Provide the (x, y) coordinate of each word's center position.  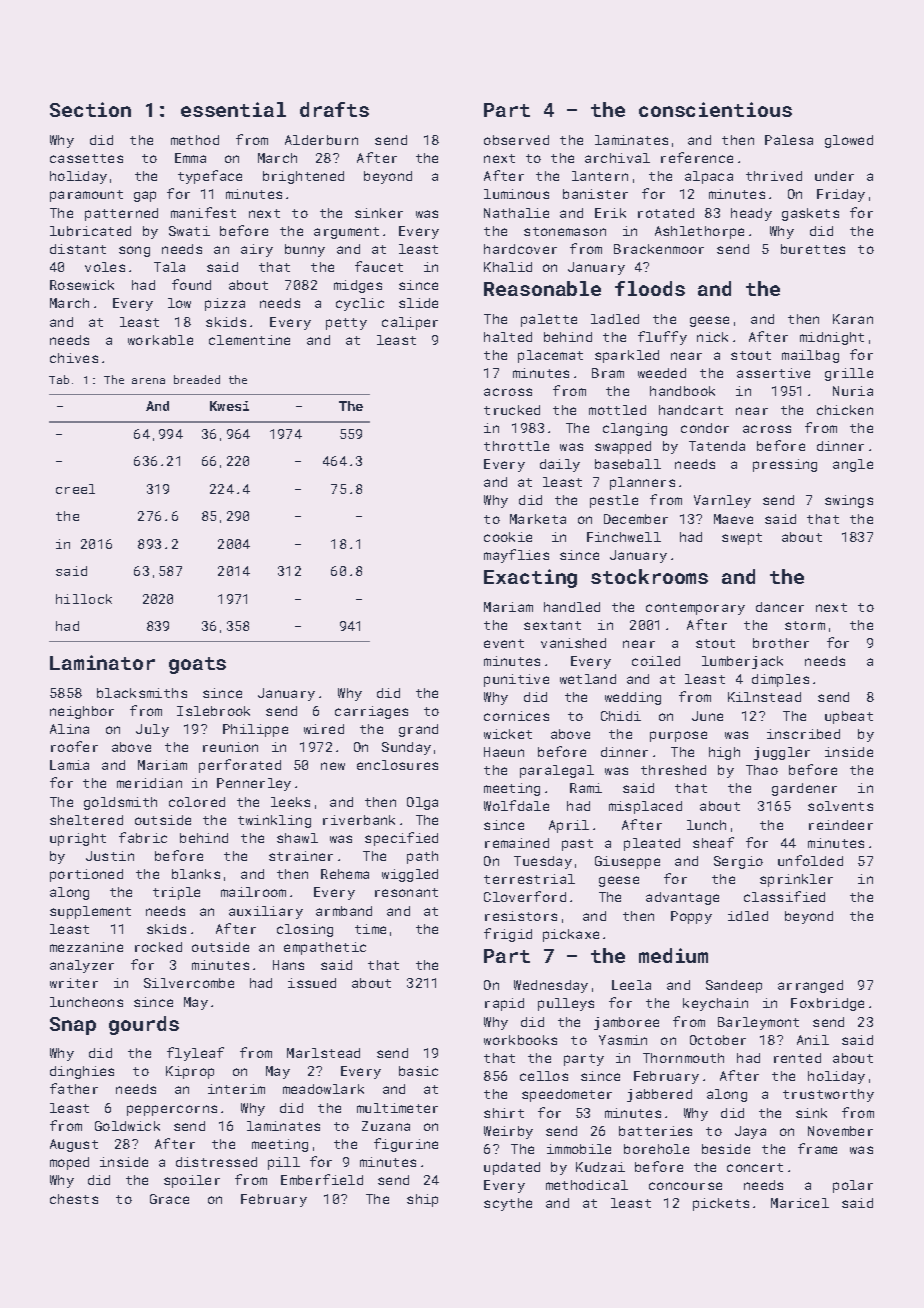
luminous (516, 194)
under (834, 176)
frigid (508, 935)
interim (236, 1089)
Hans (288, 965)
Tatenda (717, 446)
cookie (508, 537)
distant (78, 249)
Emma (190, 158)
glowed (849, 141)
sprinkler (796, 880)
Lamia (69, 765)
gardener (804, 789)
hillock (84, 599)
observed (516, 140)
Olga (422, 803)
